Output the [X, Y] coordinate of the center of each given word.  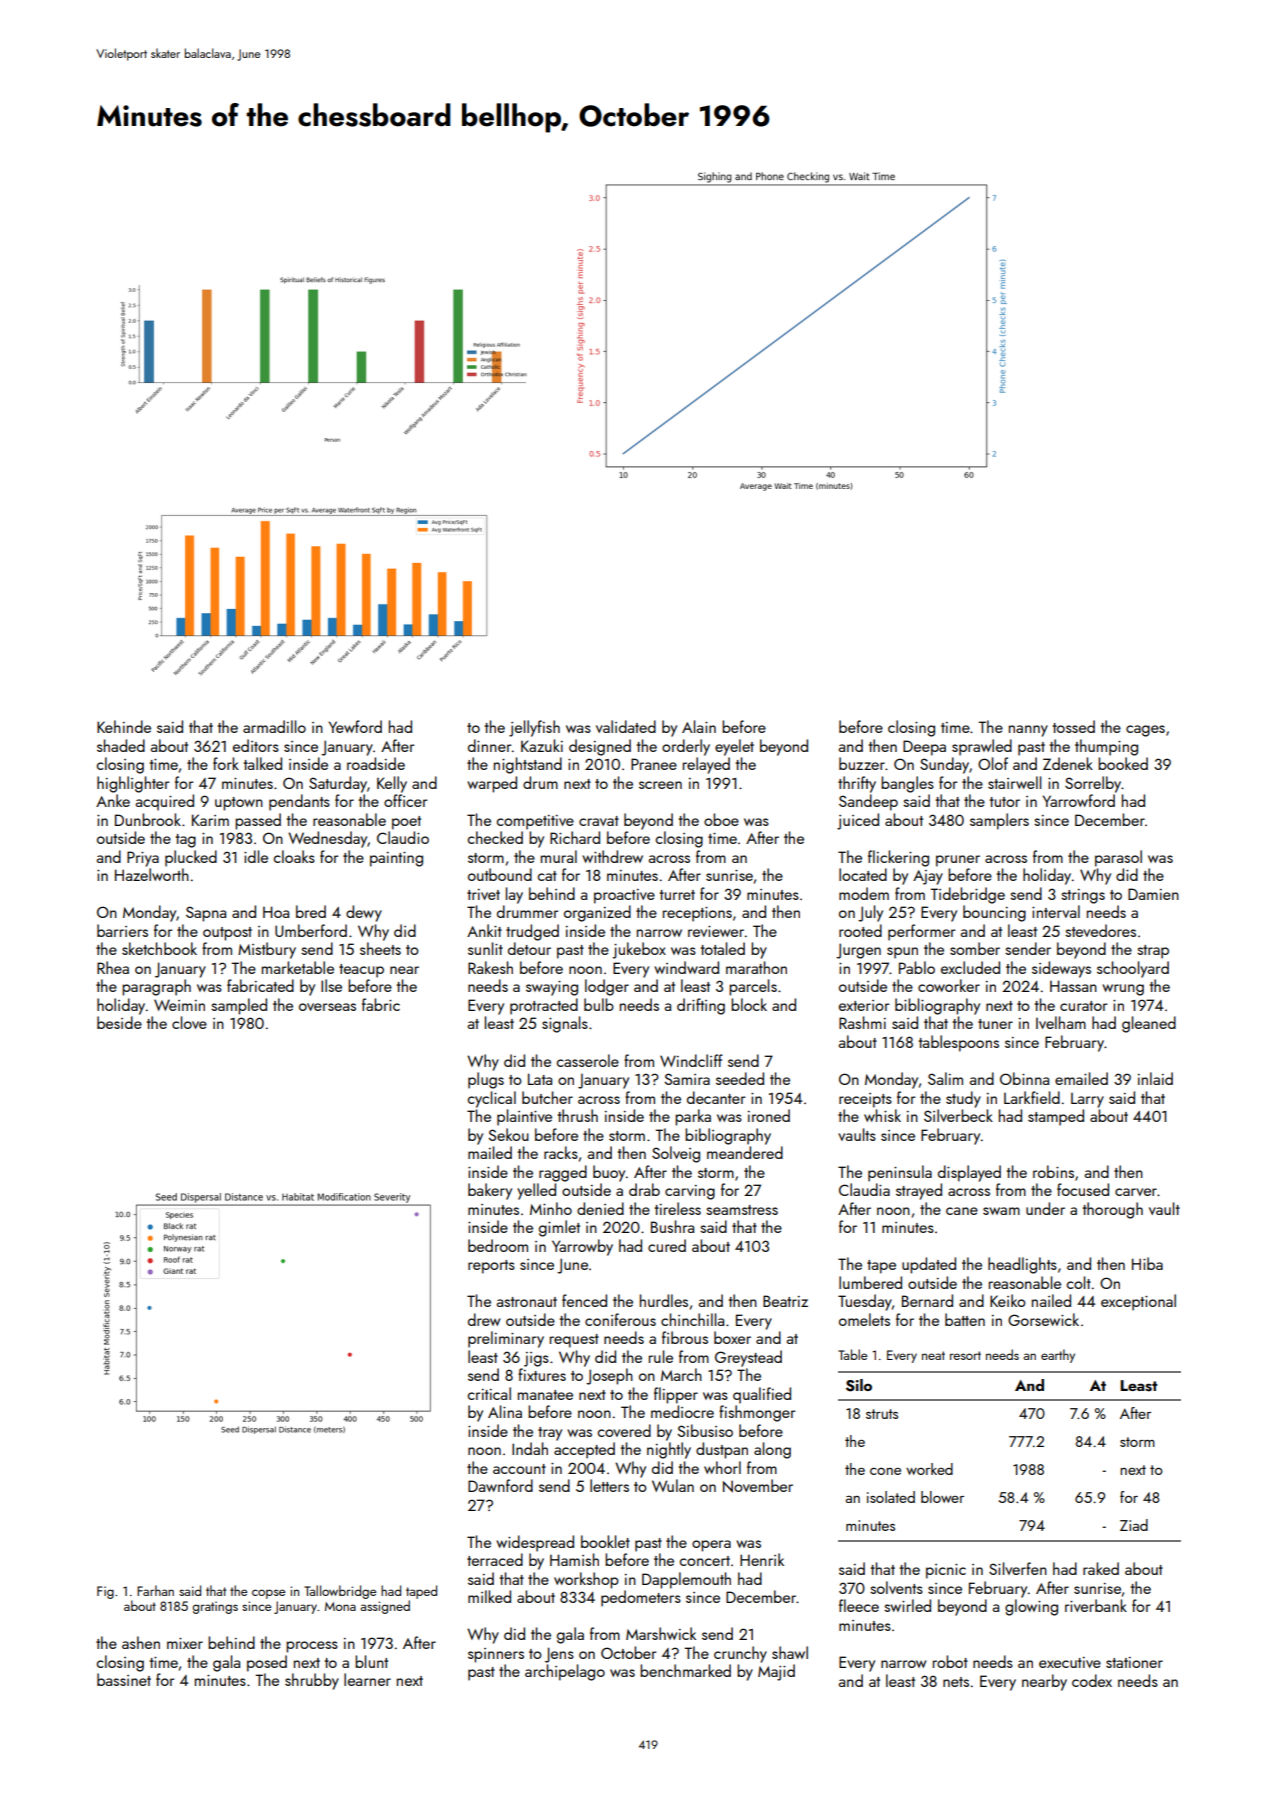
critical [489, 1393]
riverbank [1096, 1605]
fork [226, 763]
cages [1145, 731]
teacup [361, 971]
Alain [699, 726]
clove [189, 1022]
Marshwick [661, 1633]
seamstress [742, 1210]
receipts [865, 1100]
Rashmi [862, 1022]
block [749, 1004]
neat [933, 1355]
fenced [584, 1300]
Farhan [155, 1590]
